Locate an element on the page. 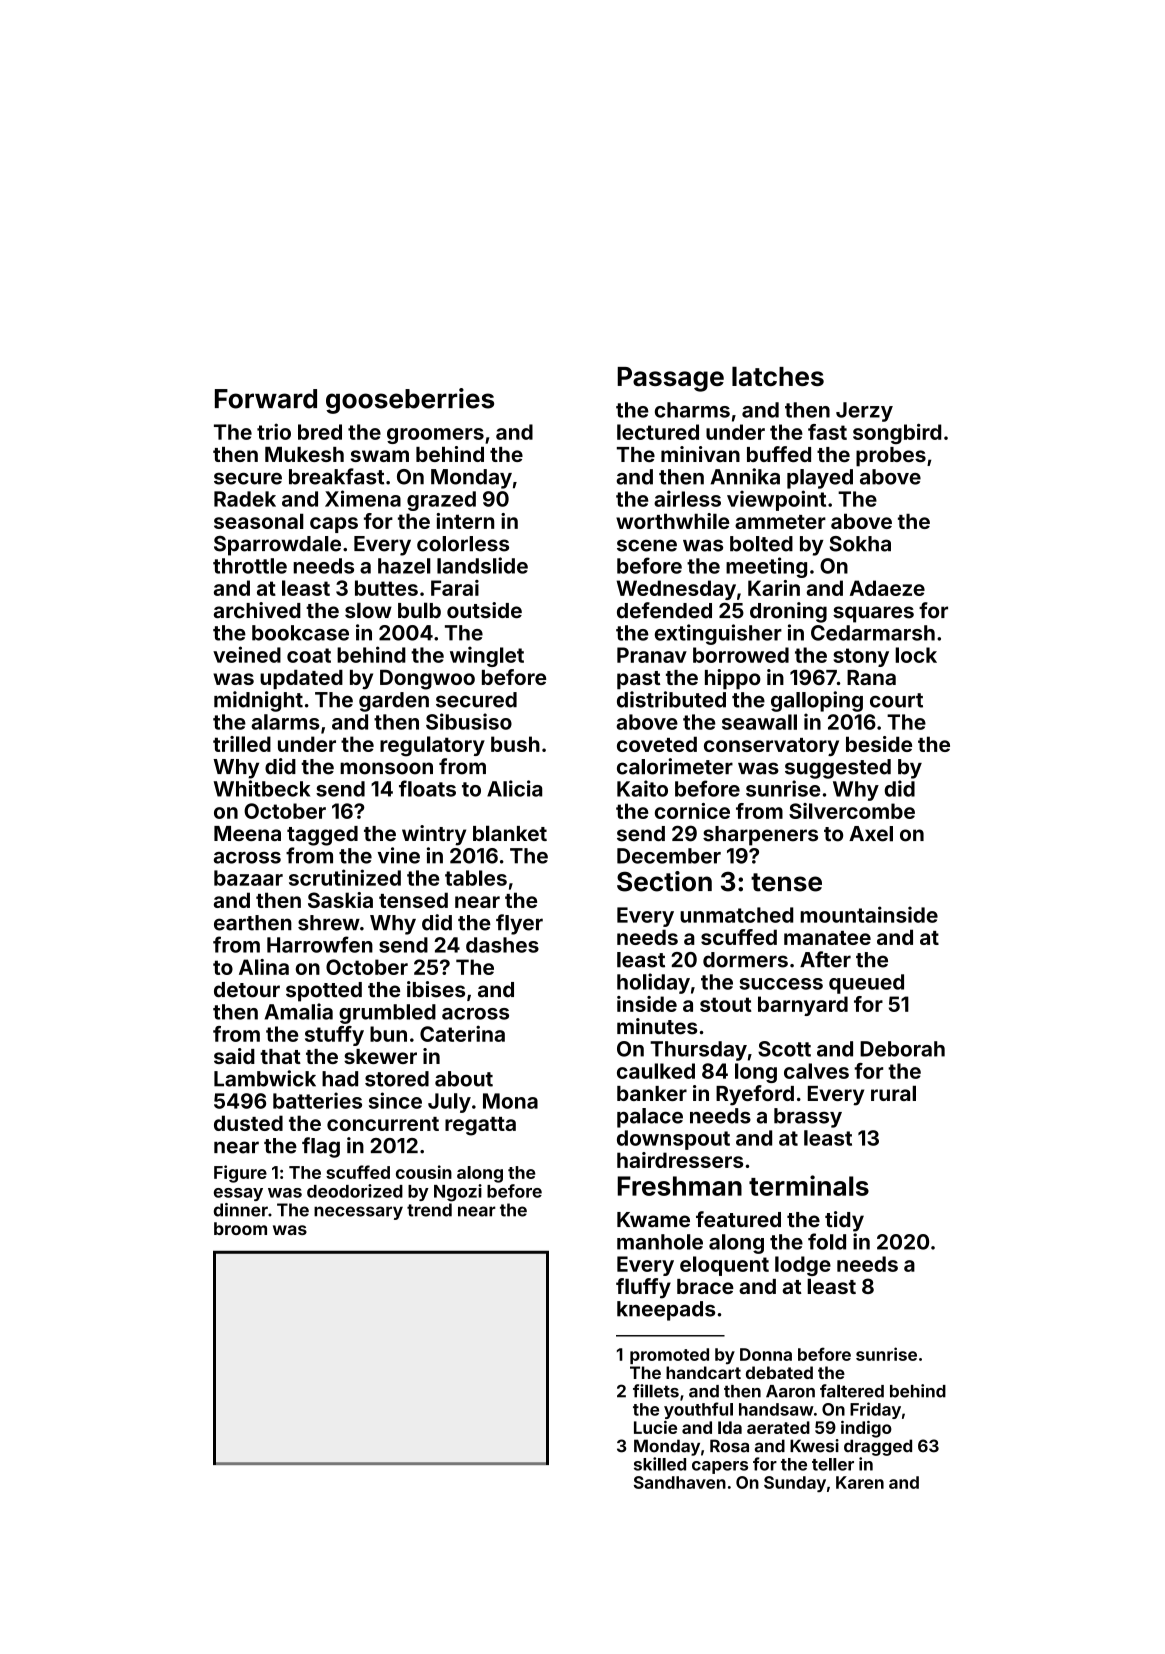 This document has height=1654, width=1165. Silvercombe is located at coordinates (852, 811).
